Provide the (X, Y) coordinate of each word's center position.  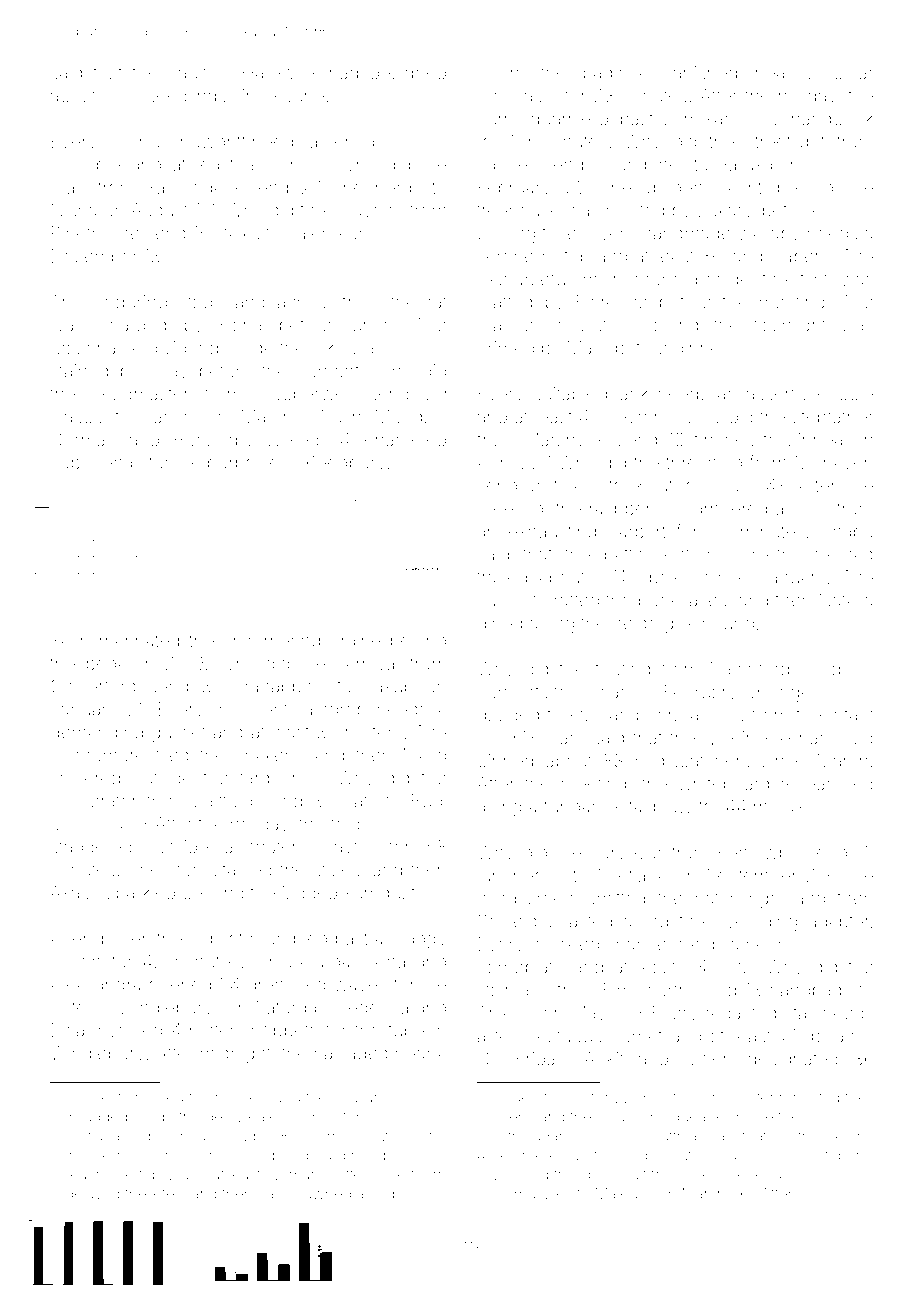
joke (327, 349)
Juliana (366, 1097)
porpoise (243, 464)
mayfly (345, 848)
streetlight (786, 143)
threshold (704, 462)
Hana (241, 325)
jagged (309, 895)
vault (188, 73)
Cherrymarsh (128, 1156)
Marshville (566, 440)
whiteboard (723, 784)
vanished (700, 73)
